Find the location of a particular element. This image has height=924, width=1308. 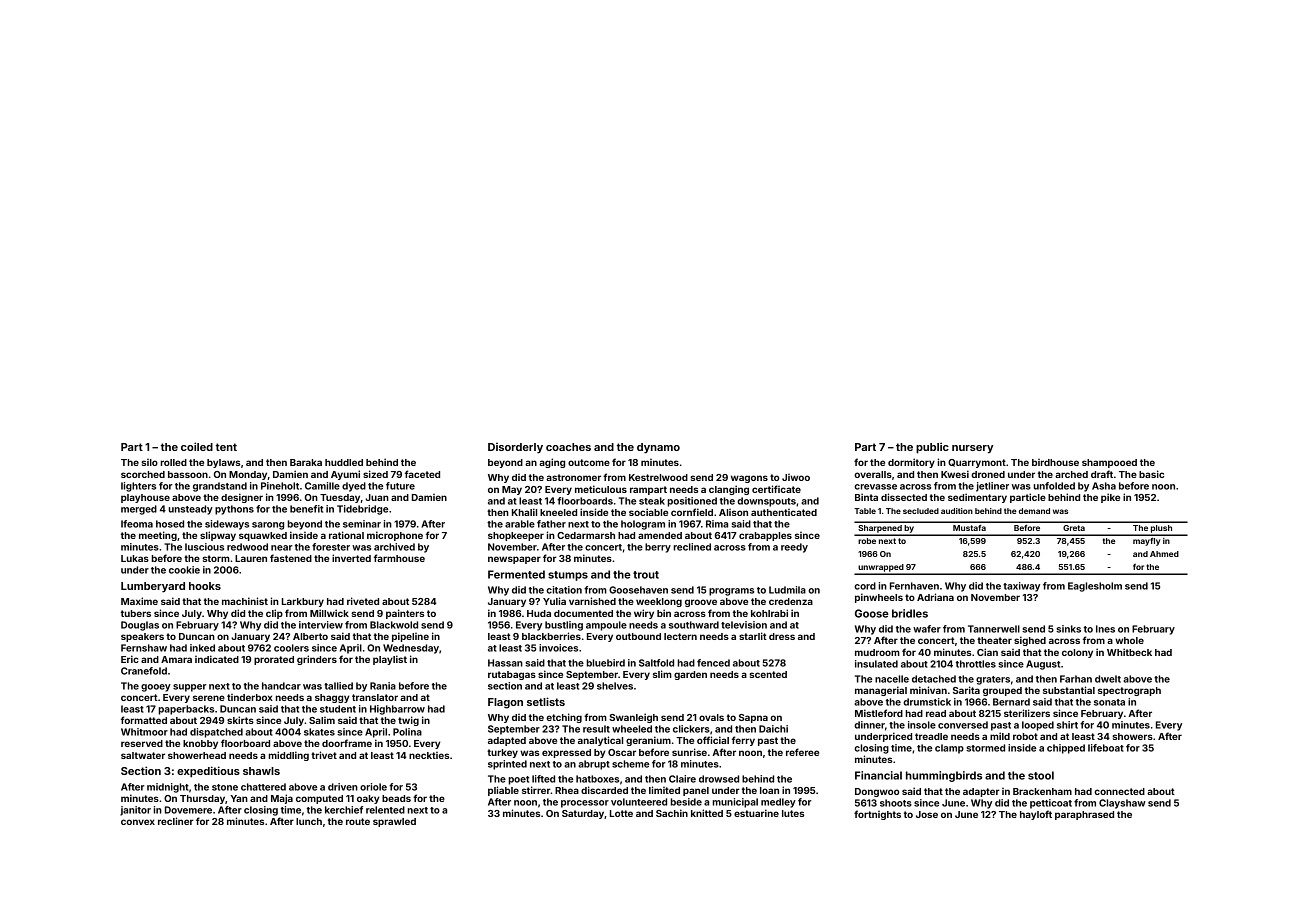

nursery is located at coordinates (973, 449).
